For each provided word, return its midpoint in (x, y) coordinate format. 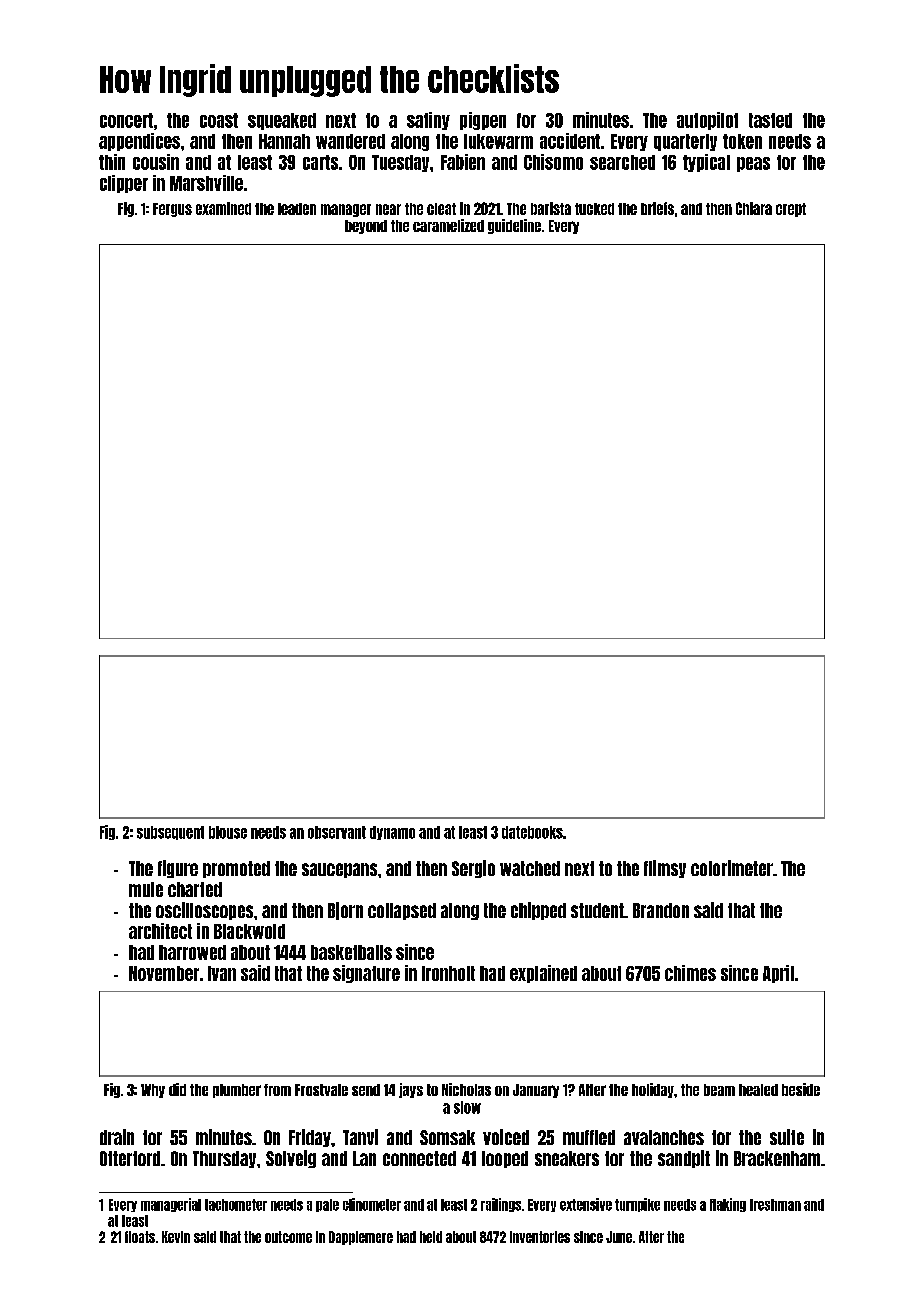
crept (791, 210)
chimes (690, 973)
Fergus (172, 210)
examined (223, 208)
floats (140, 1237)
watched (530, 868)
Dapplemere (361, 1238)
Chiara (754, 208)
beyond (366, 227)
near (388, 209)
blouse (228, 832)
